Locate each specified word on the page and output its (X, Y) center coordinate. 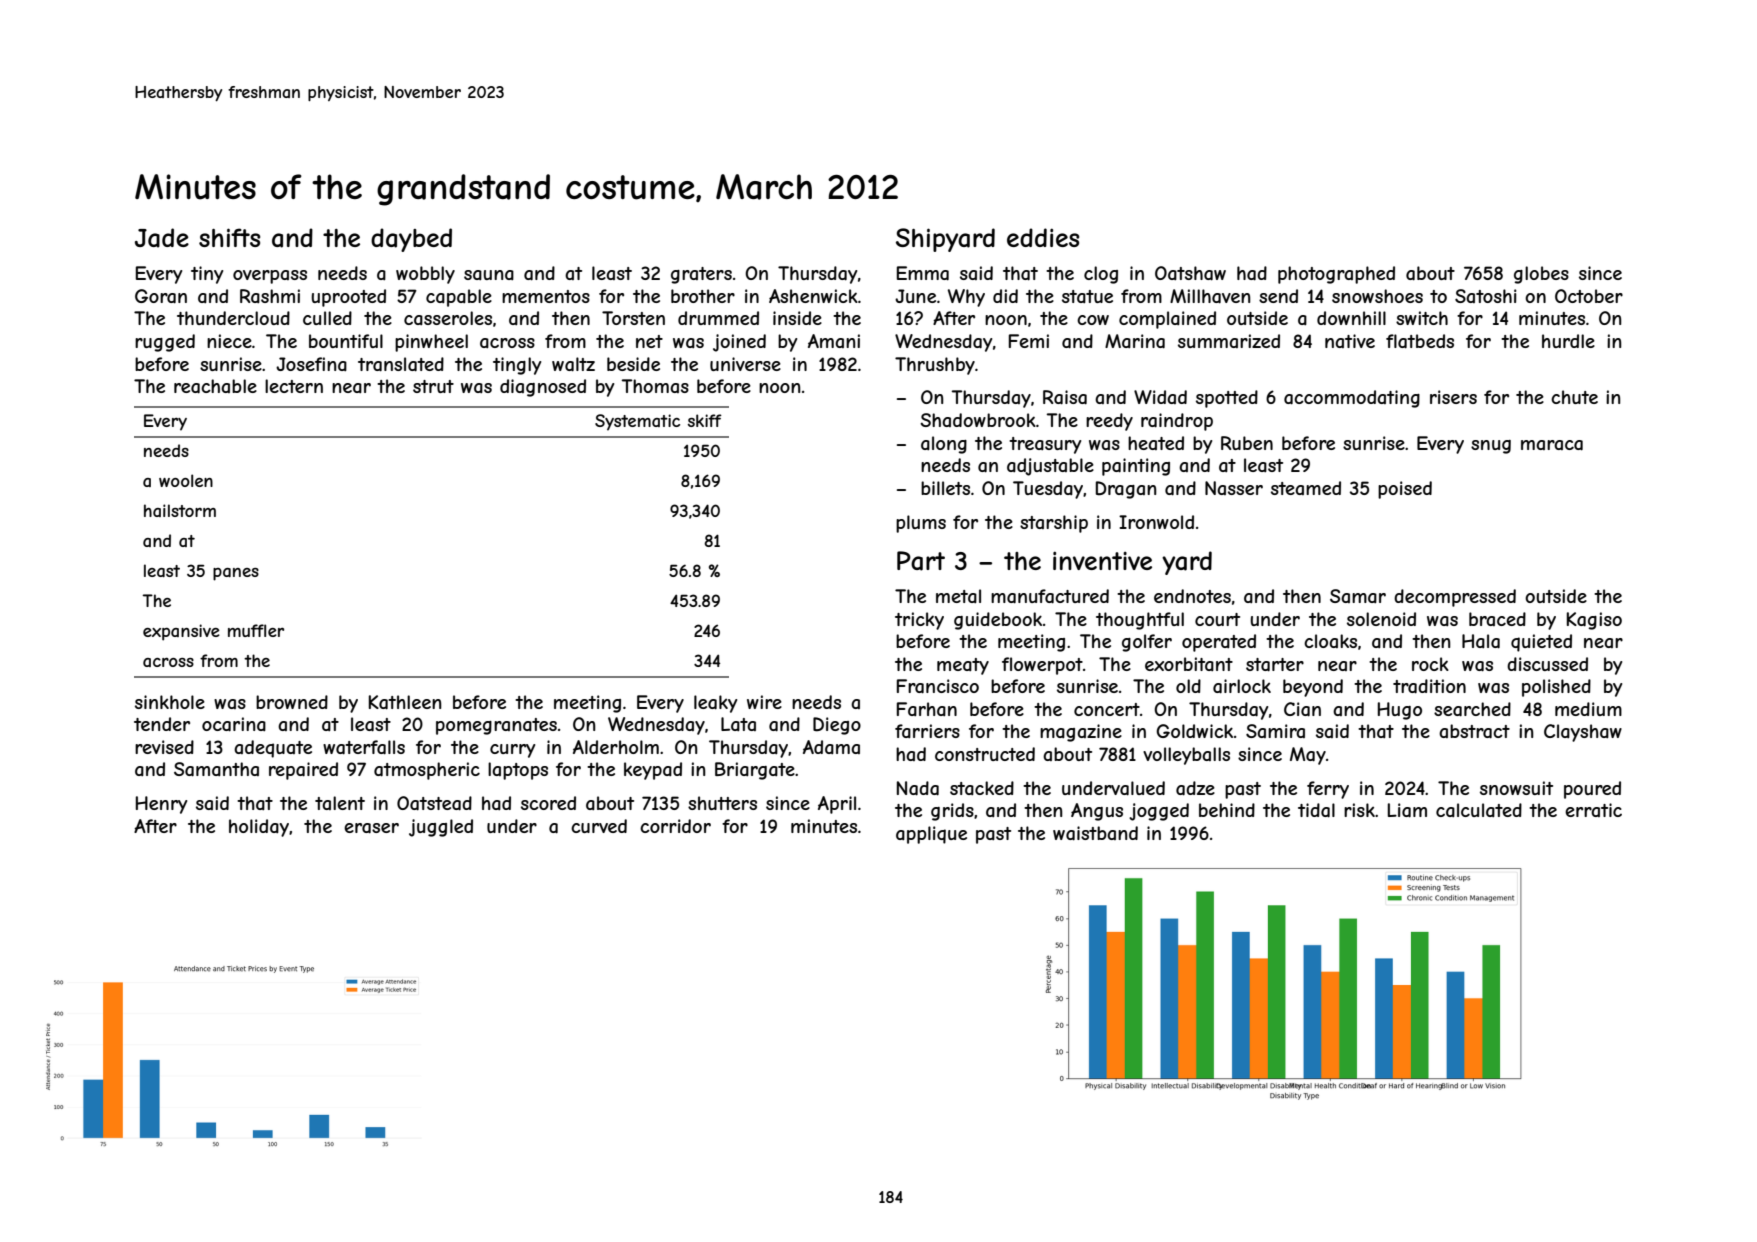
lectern (294, 386)
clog (1101, 275)
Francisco (938, 686)
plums (921, 524)
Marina (1135, 341)
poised (1405, 490)
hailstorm (180, 510)
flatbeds (1420, 341)
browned (292, 702)
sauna (489, 275)
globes (1541, 275)
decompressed (1455, 598)
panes (236, 574)
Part (921, 561)
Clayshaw (1583, 733)
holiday (259, 828)
